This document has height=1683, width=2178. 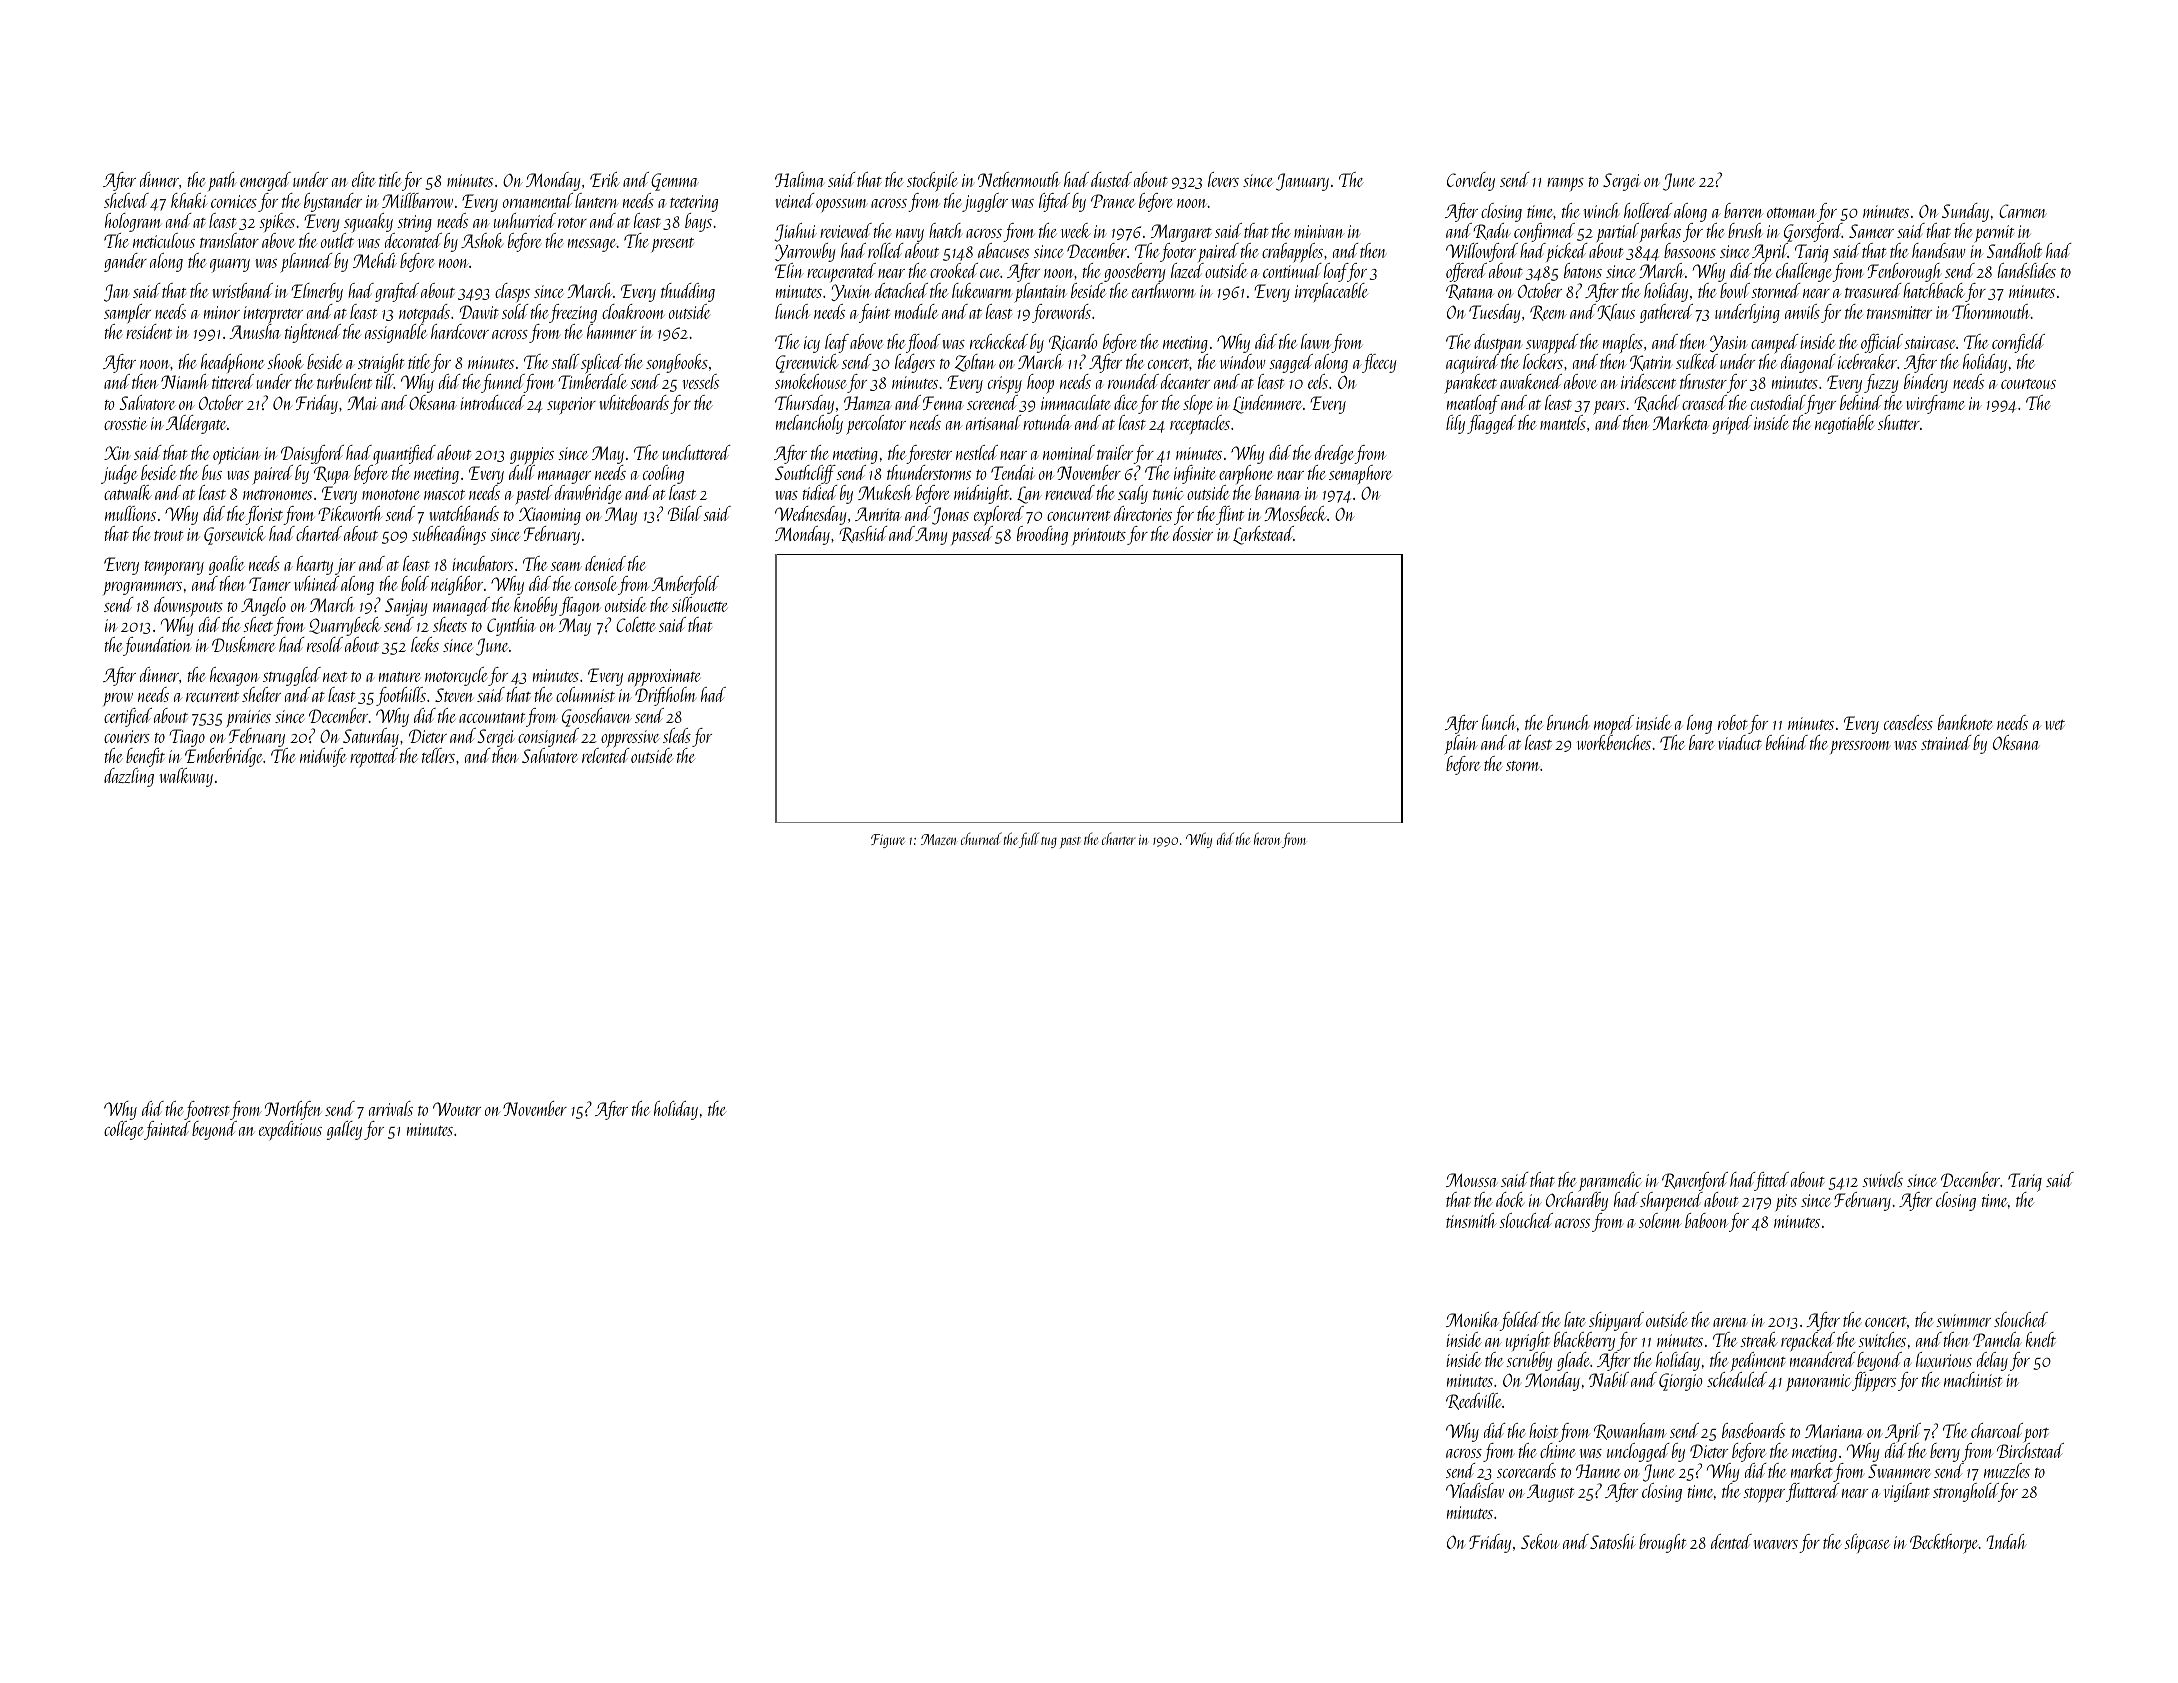 I want to click on sagged, so click(x=1291, y=363).
